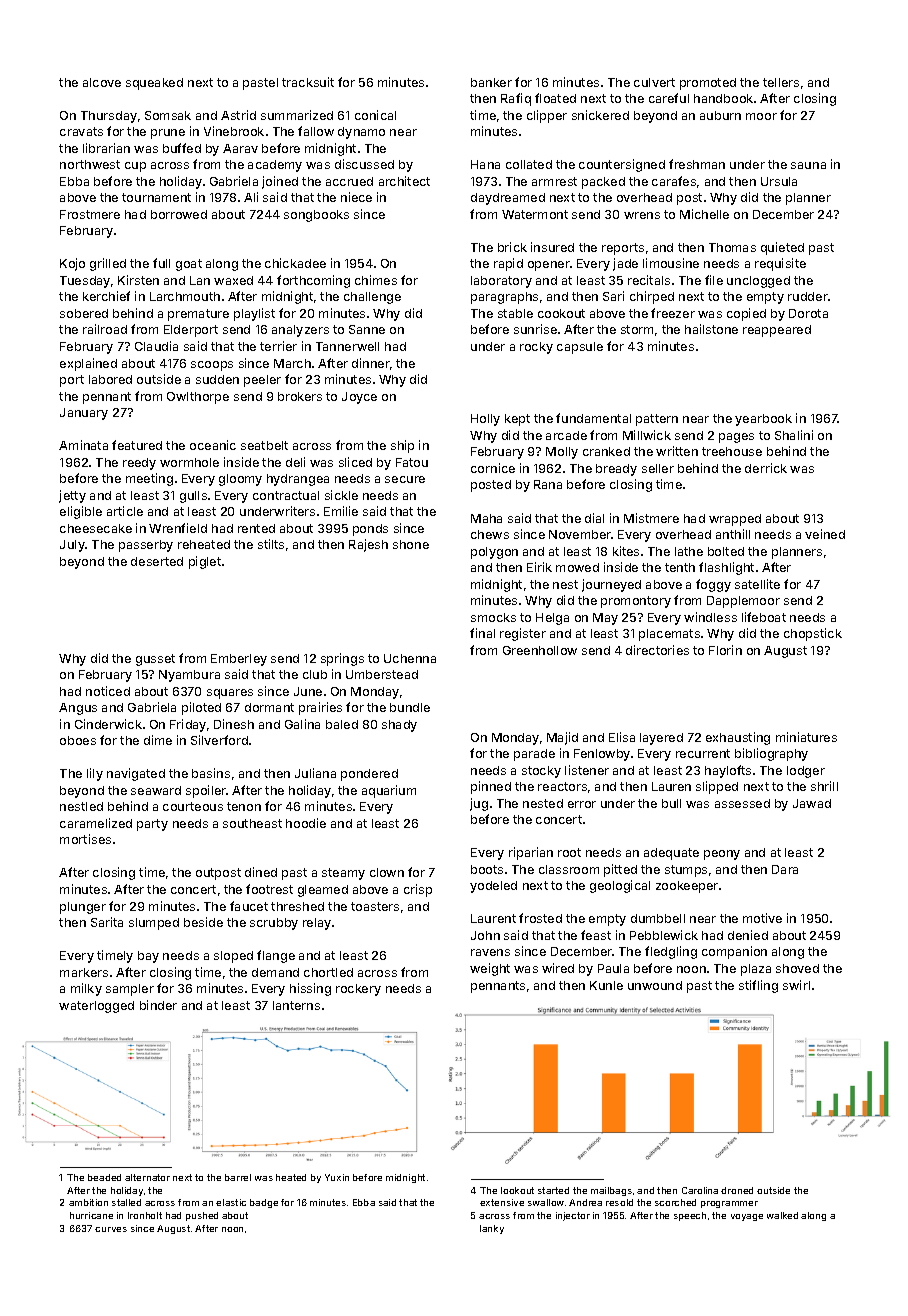  Describe the element at coordinates (252, 823) in the screenshot. I see `southeast` at that location.
